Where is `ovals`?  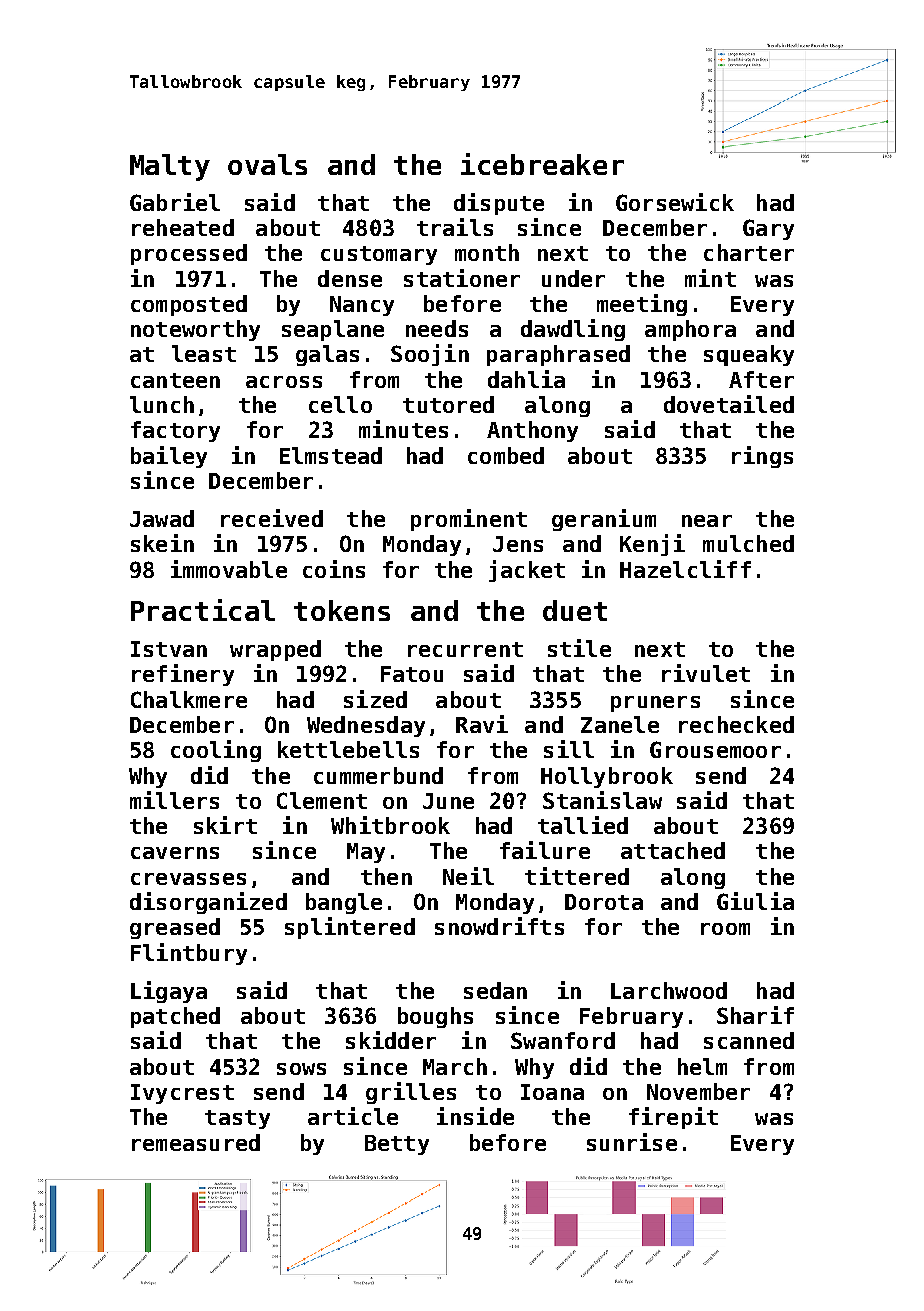
ovals is located at coordinates (267, 164).
